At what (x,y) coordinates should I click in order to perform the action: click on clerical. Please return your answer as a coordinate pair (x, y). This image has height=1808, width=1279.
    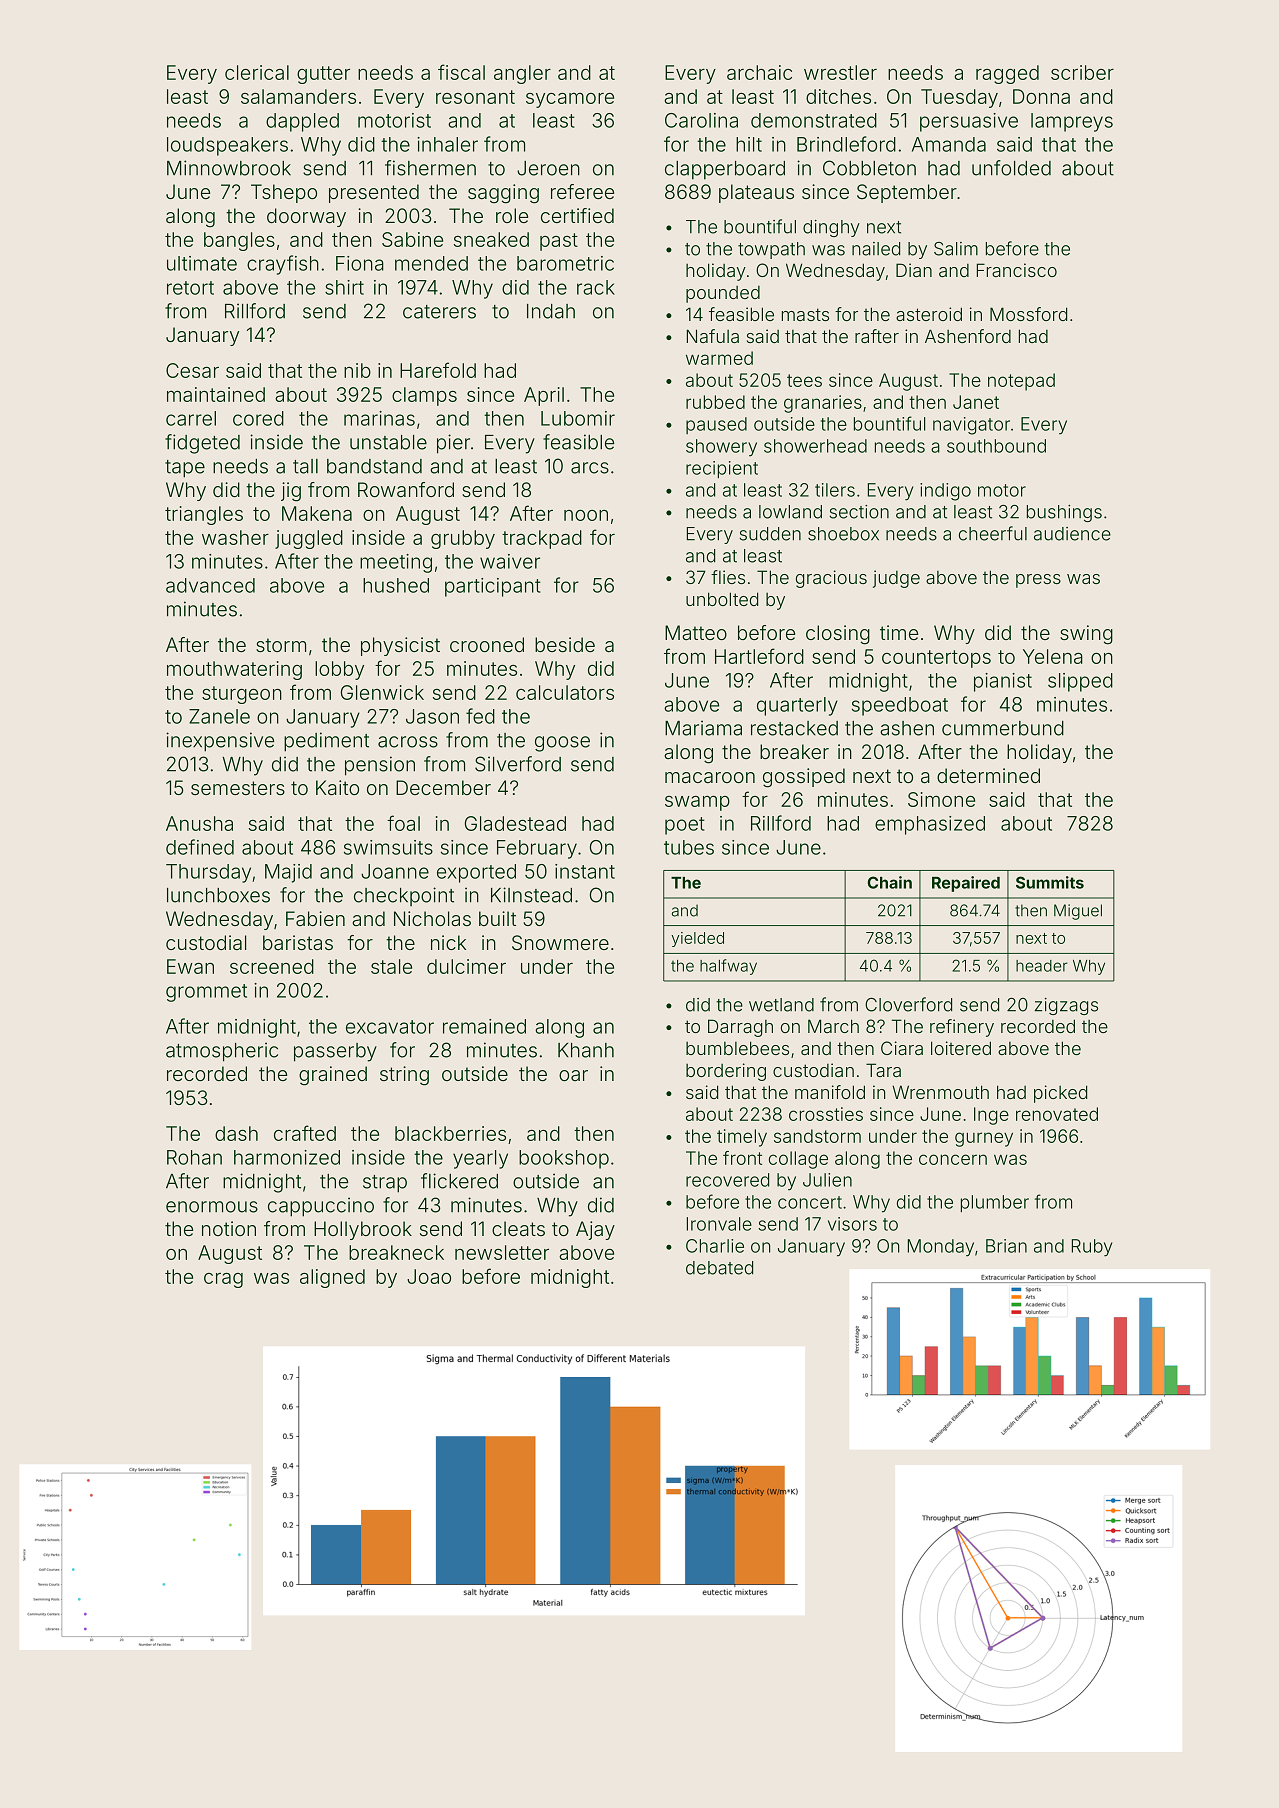
    Looking at the image, I should click on (257, 72).
